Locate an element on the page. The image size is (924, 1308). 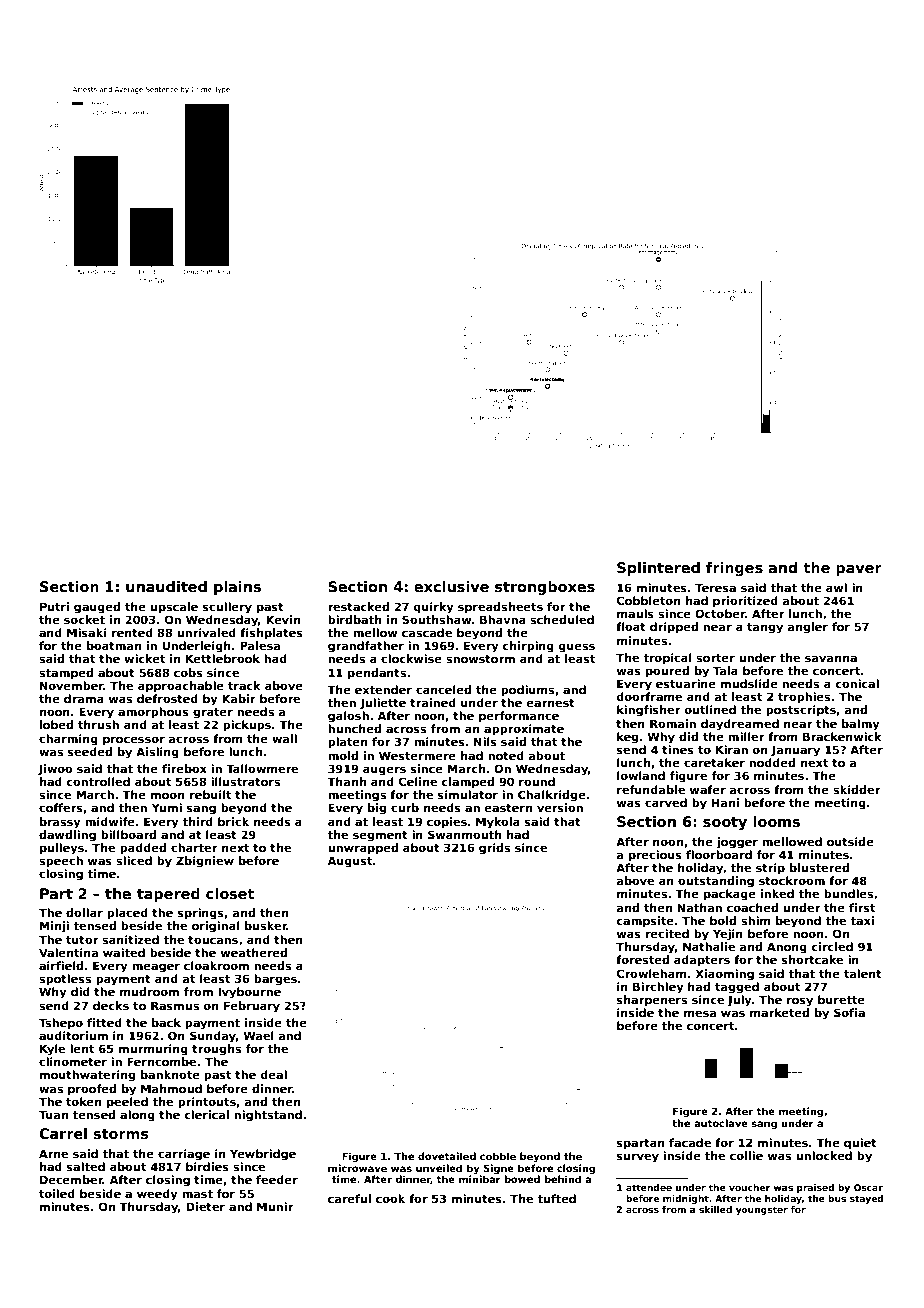
campsite is located at coordinates (645, 922).
